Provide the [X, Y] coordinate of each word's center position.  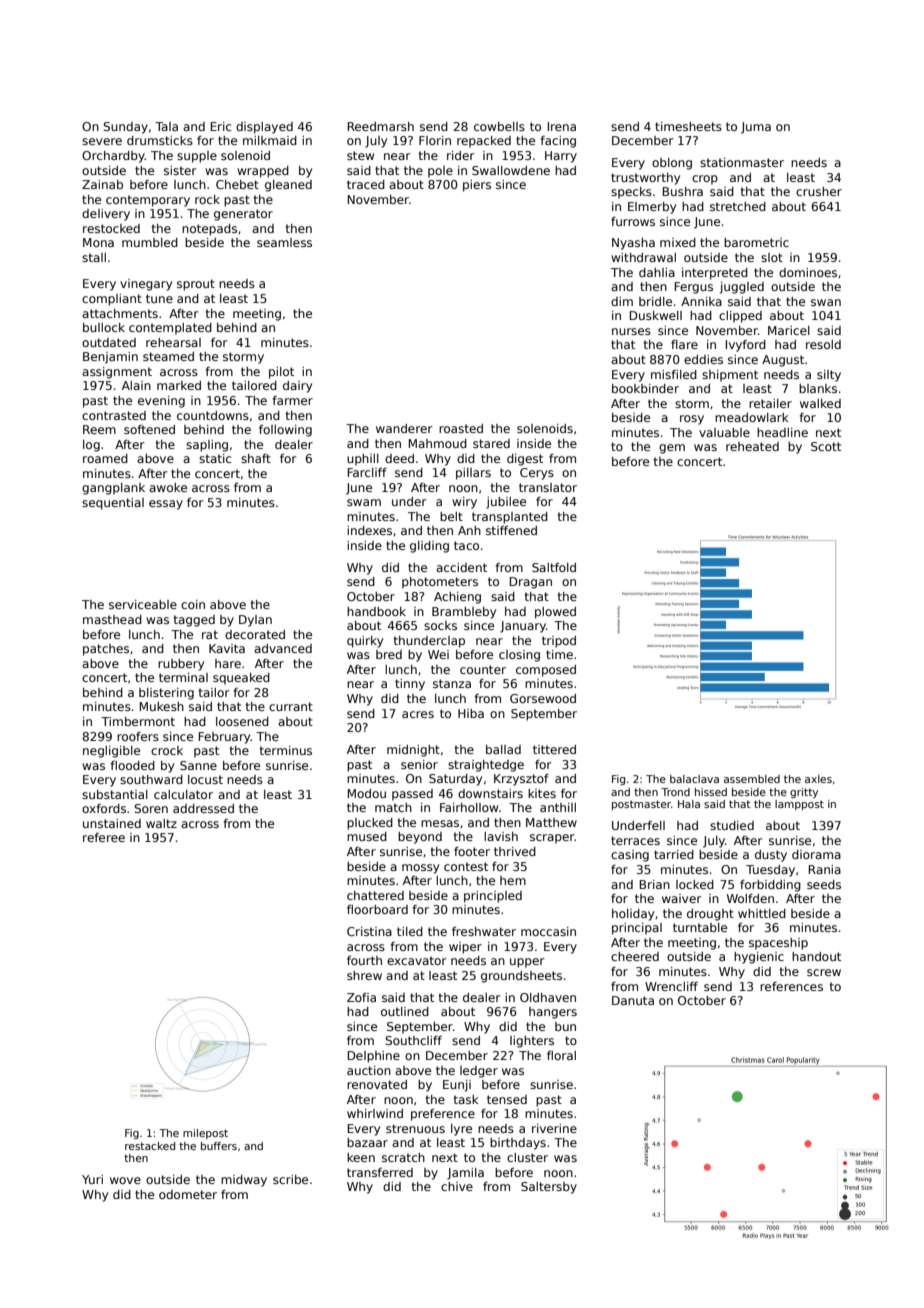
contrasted [114, 415]
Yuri [92, 1179]
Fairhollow [469, 807]
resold [823, 344]
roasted [461, 428]
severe [102, 141]
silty [829, 376]
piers [477, 186]
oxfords [104, 808]
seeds [824, 884]
